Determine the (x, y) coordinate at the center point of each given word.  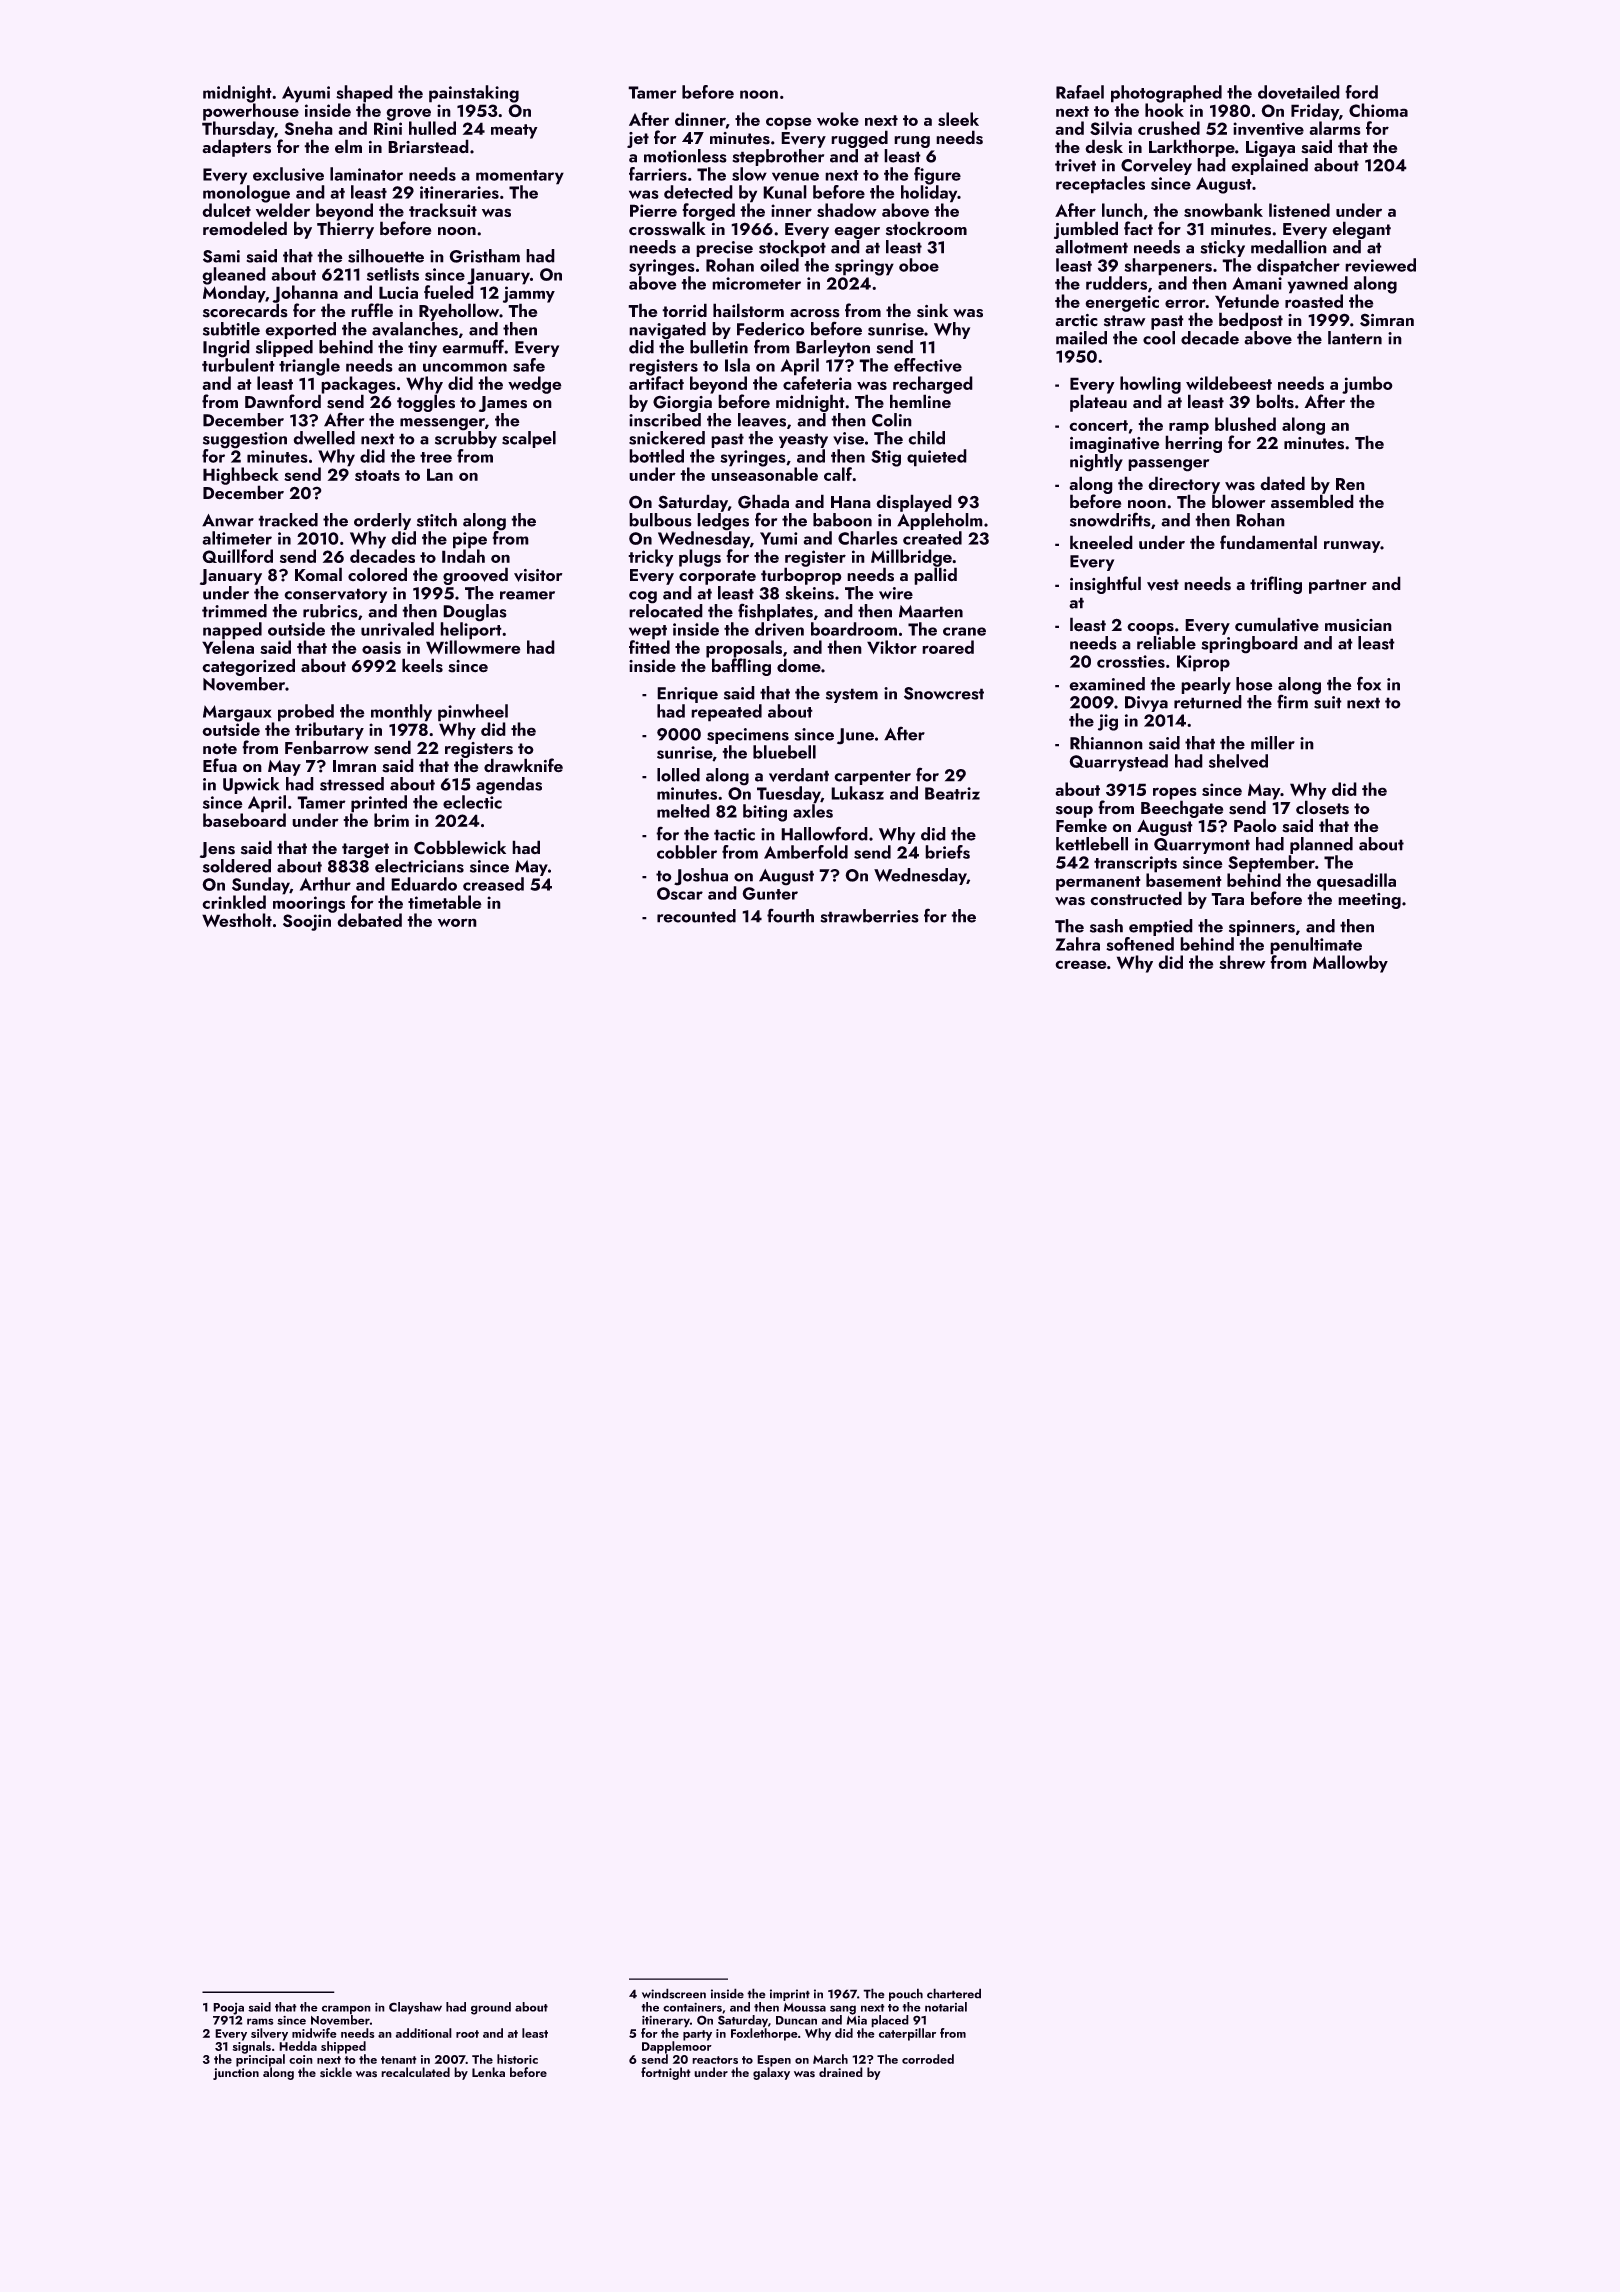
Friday (1315, 112)
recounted (696, 916)
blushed (1245, 424)
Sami (221, 256)
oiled (779, 265)
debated (369, 920)
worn (457, 922)
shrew (1242, 962)
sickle (336, 2072)
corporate (717, 577)
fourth (790, 915)
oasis (381, 647)
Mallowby (1350, 964)
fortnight (666, 2073)
